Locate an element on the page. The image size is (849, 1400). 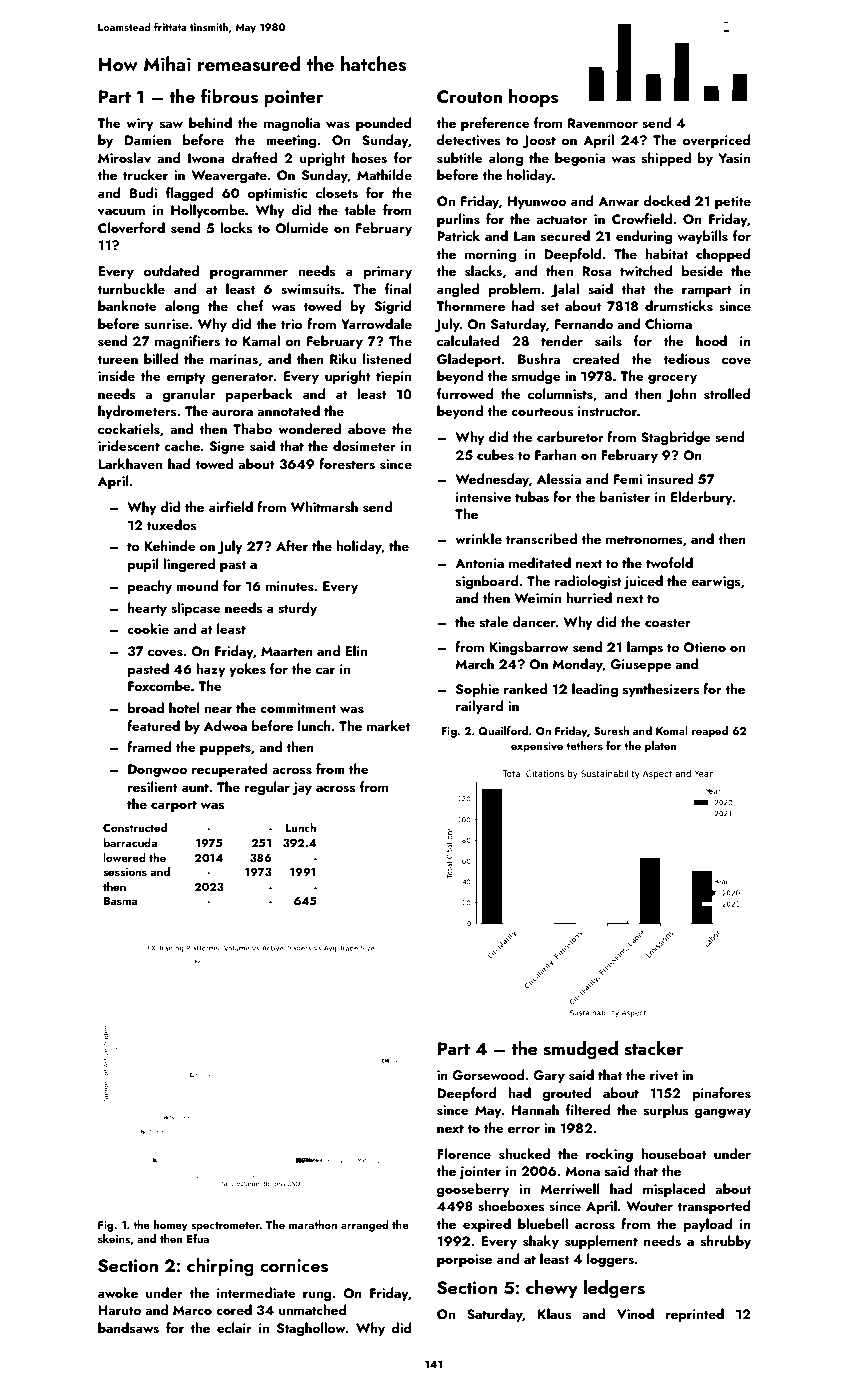
calculated is located at coordinates (468, 340).
